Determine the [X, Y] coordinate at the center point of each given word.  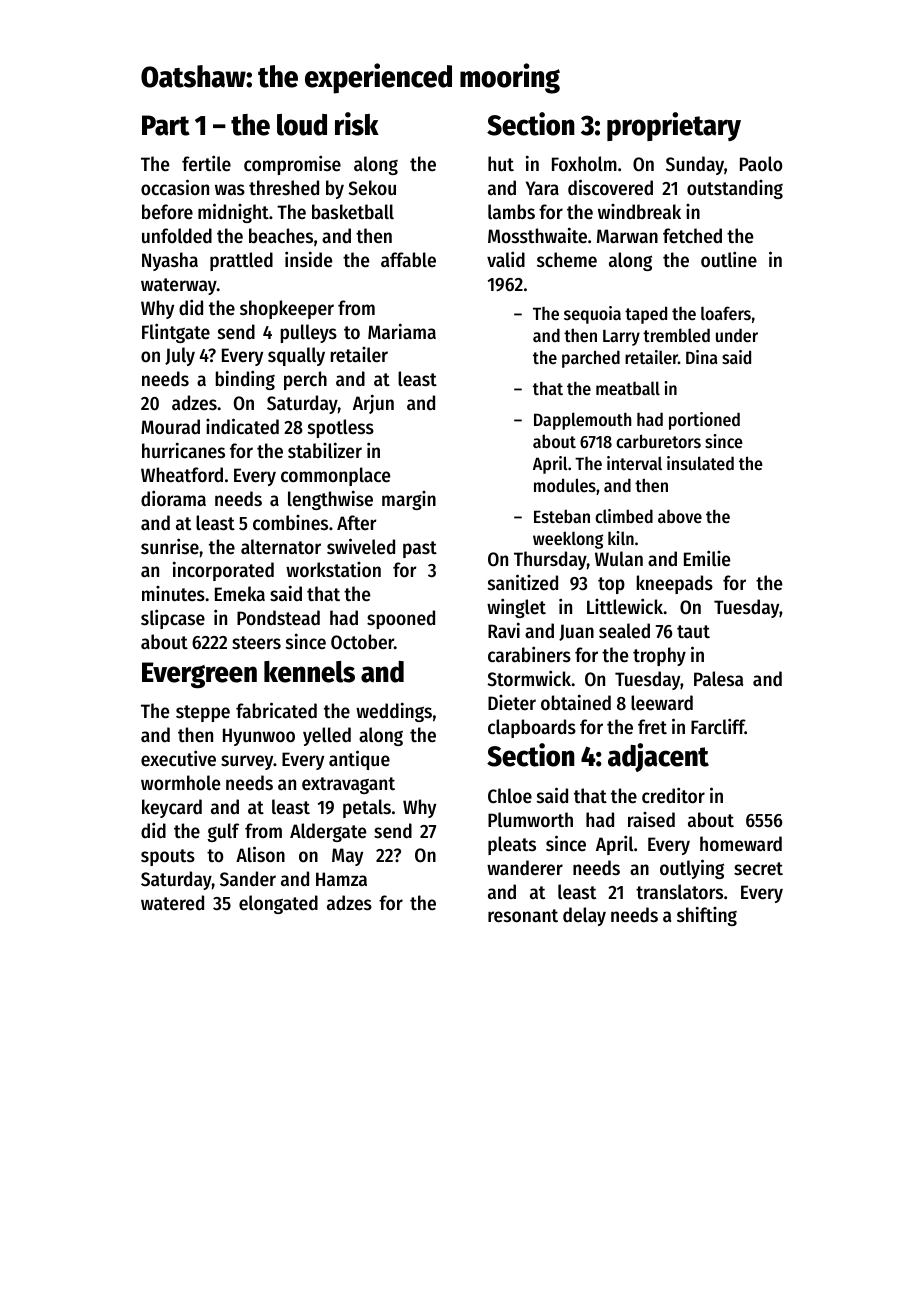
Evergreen [199, 675]
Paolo [761, 164]
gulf [223, 832]
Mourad [170, 427]
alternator [281, 547]
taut [693, 631]
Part [166, 125]
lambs [511, 211]
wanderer [525, 868]
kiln [621, 538]
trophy [659, 656]
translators [679, 892]
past [420, 549]
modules [565, 485]
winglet [516, 608]
